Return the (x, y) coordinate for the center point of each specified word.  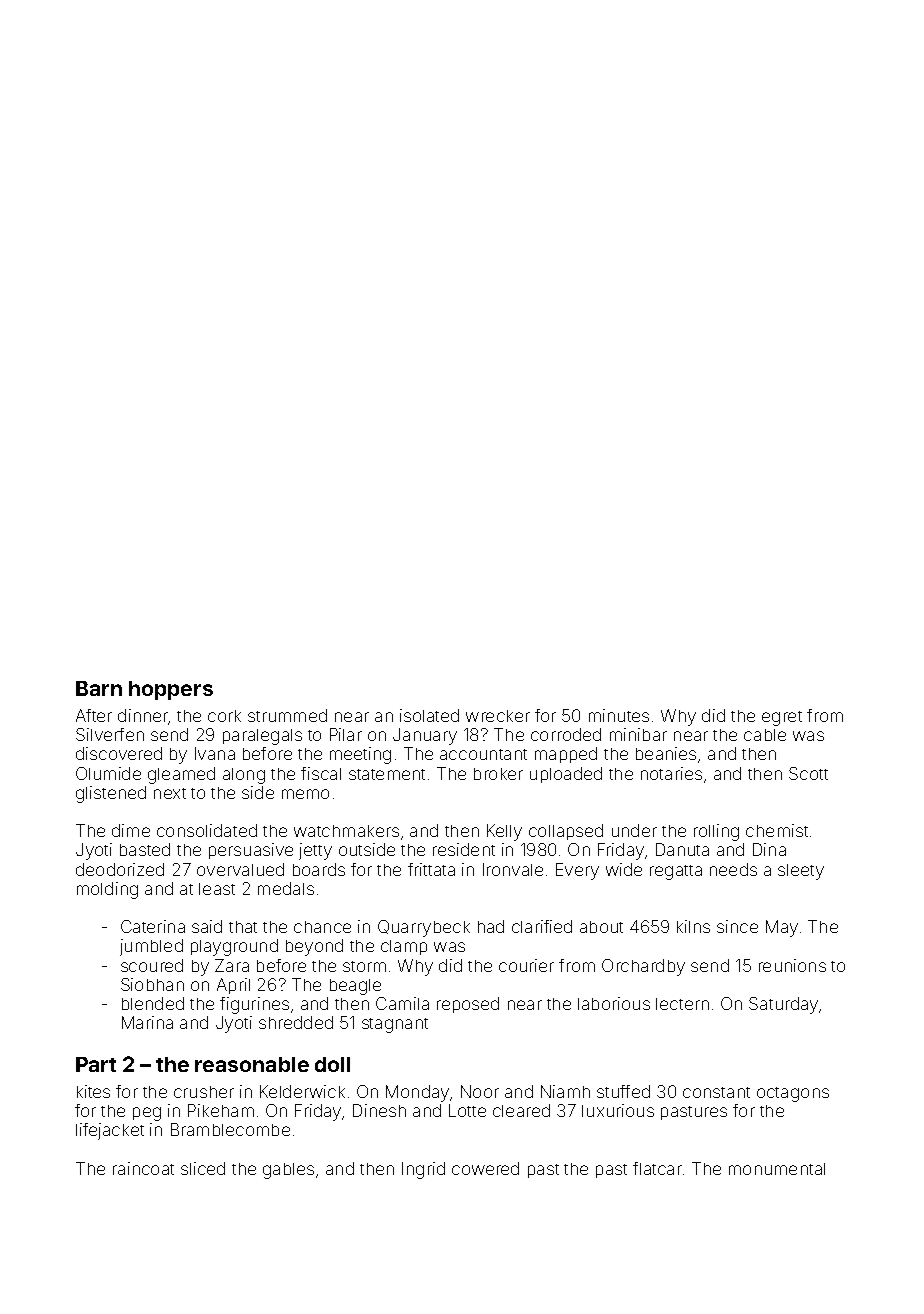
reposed (468, 1005)
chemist (777, 830)
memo (305, 794)
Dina (769, 849)
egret (782, 718)
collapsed (566, 832)
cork (224, 716)
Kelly (504, 832)
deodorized (120, 869)
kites (93, 1091)
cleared (521, 1110)
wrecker (498, 716)
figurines (254, 1005)
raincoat (143, 1168)
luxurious (618, 1110)
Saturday (783, 1005)
